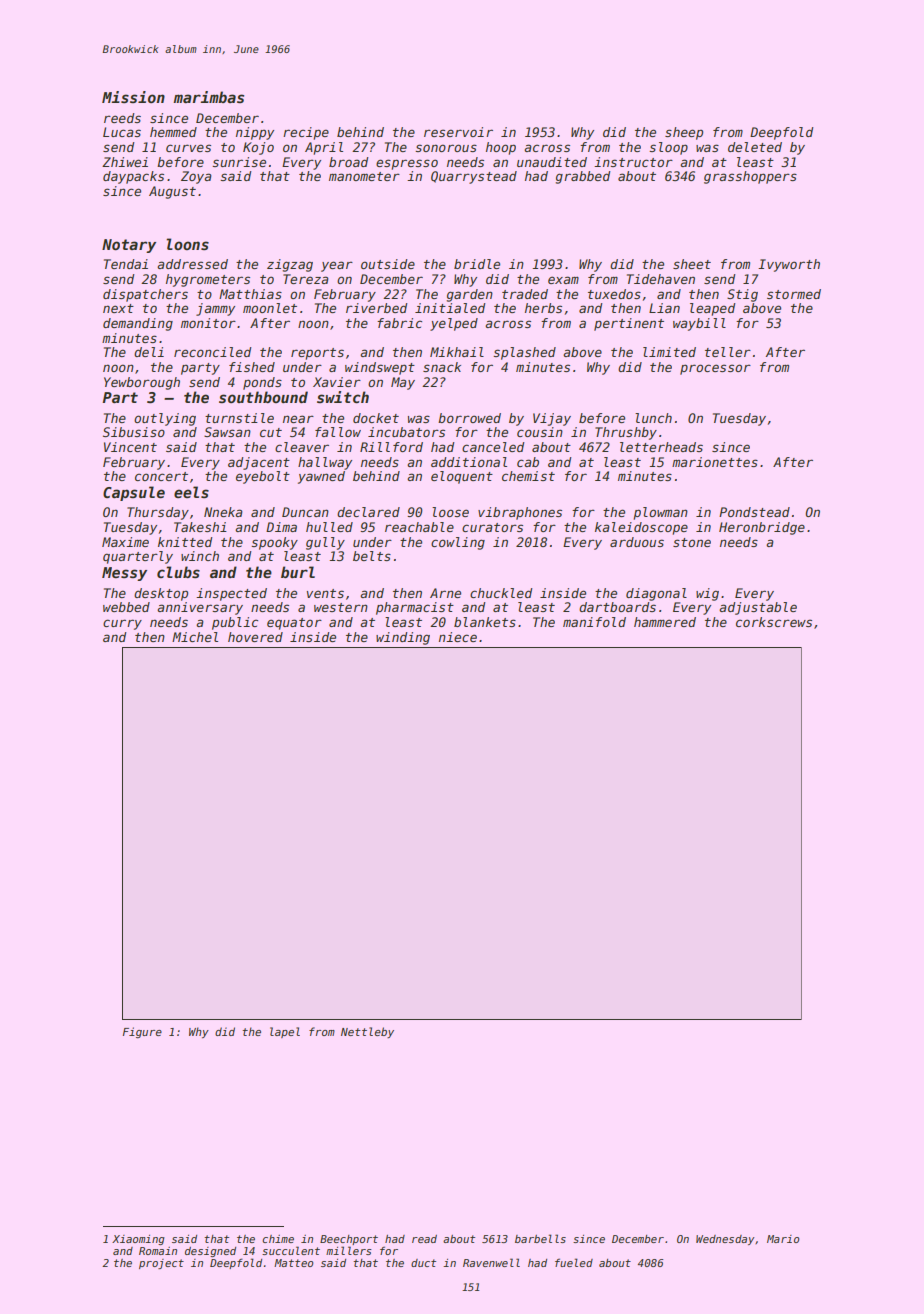 The height and width of the screenshot is (1314, 924). Describe the element at coordinates (208, 280) in the screenshot. I see `hygrometers` at that location.
